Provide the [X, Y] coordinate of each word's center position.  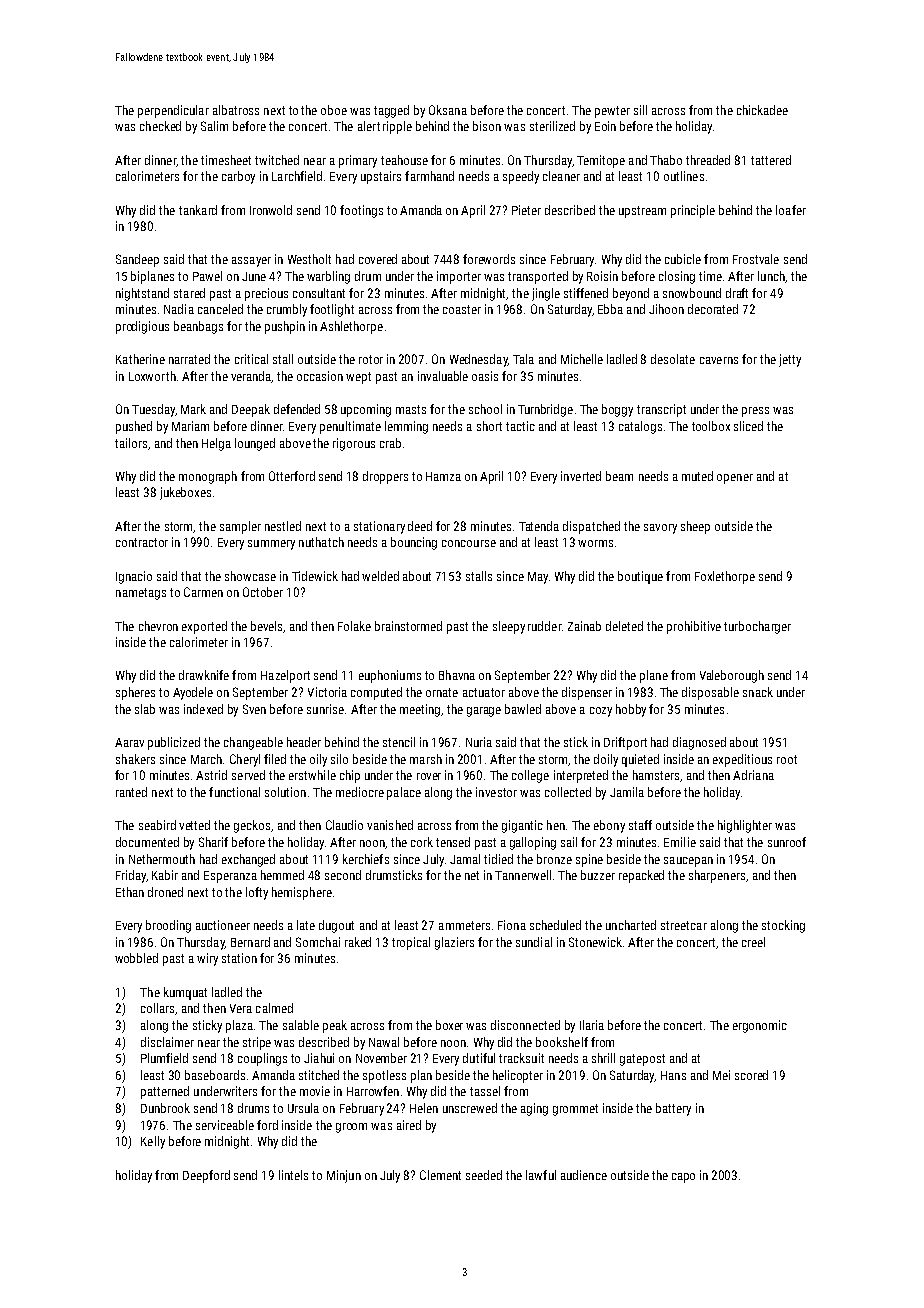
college [530, 776]
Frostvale [756, 259]
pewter [612, 112]
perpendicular [173, 111]
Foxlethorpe [725, 577]
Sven [254, 709]
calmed [274, 1008]
